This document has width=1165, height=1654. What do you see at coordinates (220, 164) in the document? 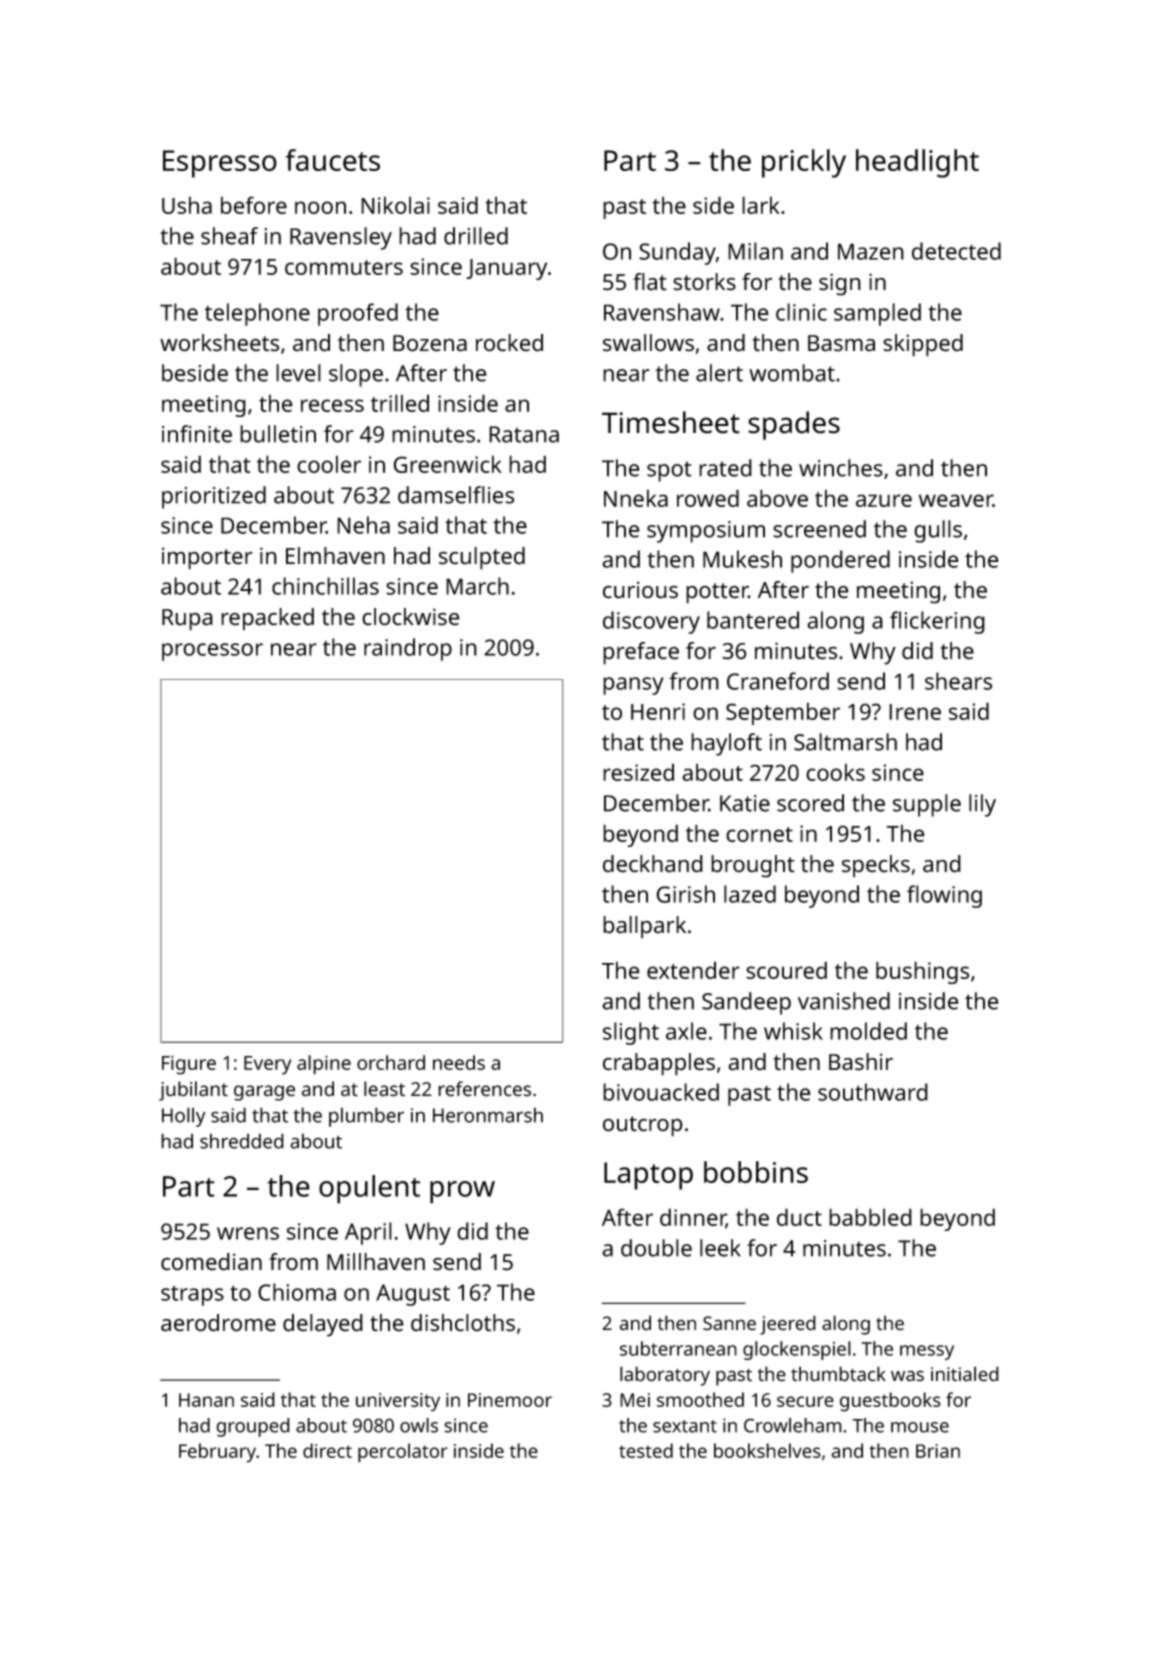
I see `Espresso` at bounding box center [220, 164].
